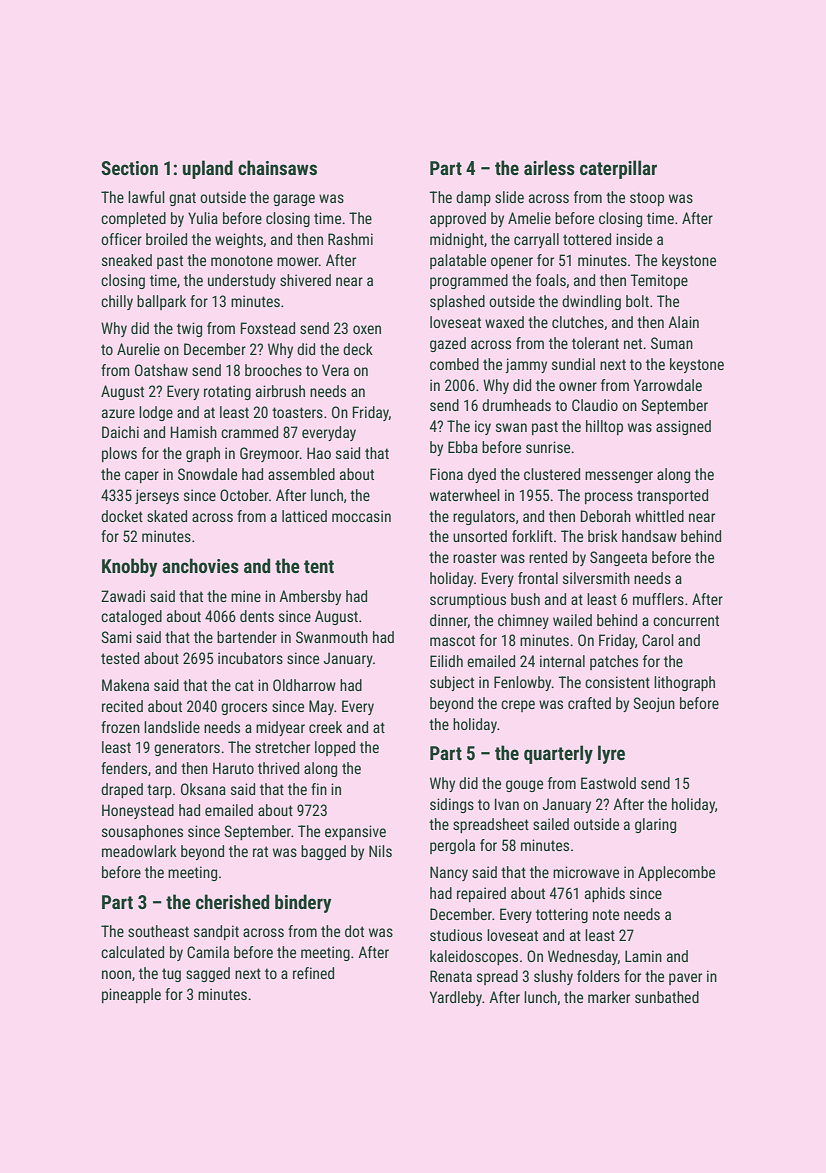  Describe the element at coordinates (558, 754) in the screenshot. I see `quarterly` at that location.
